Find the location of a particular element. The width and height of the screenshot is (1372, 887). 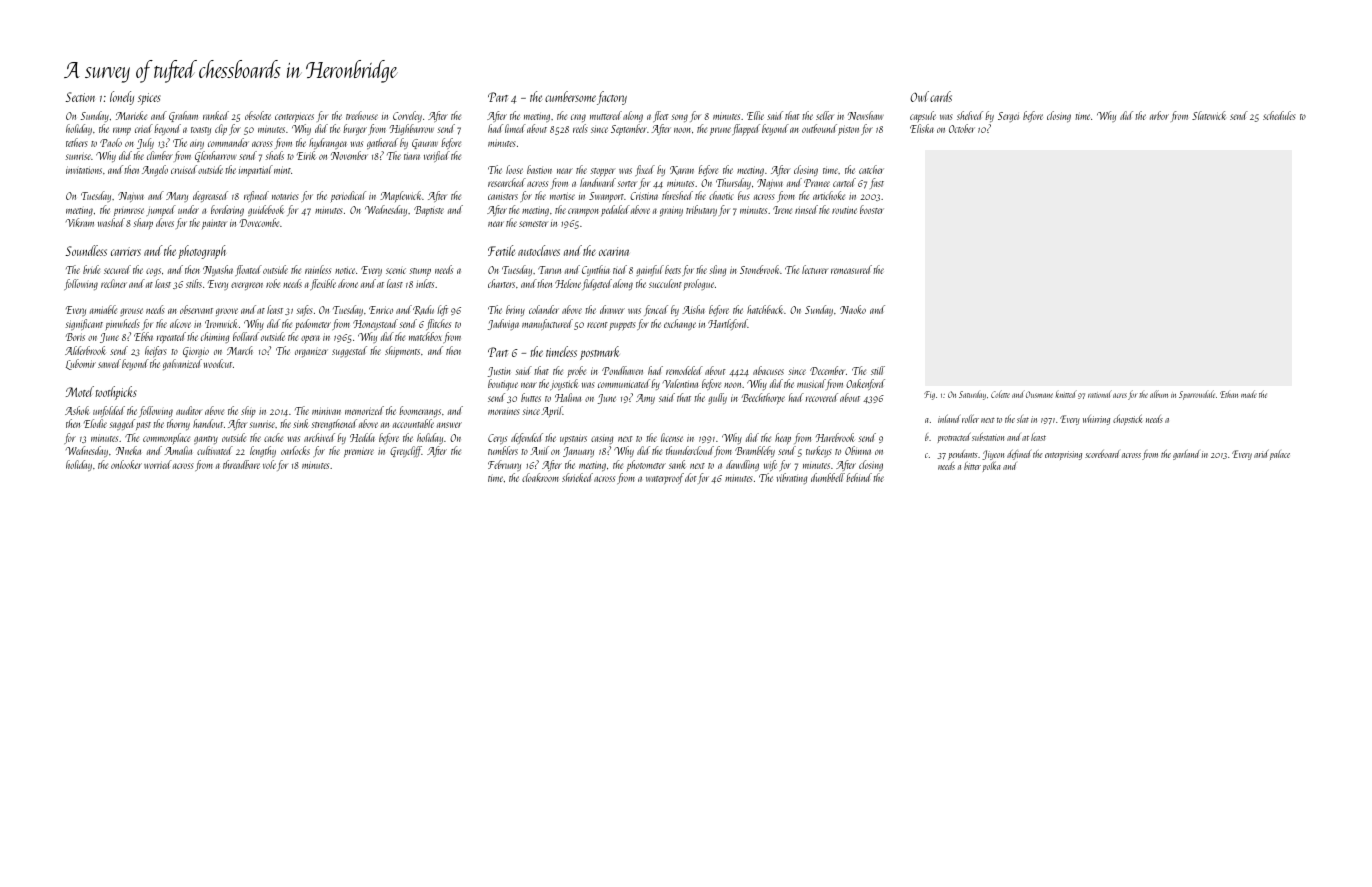

still is located at coordinates (878, 370).
